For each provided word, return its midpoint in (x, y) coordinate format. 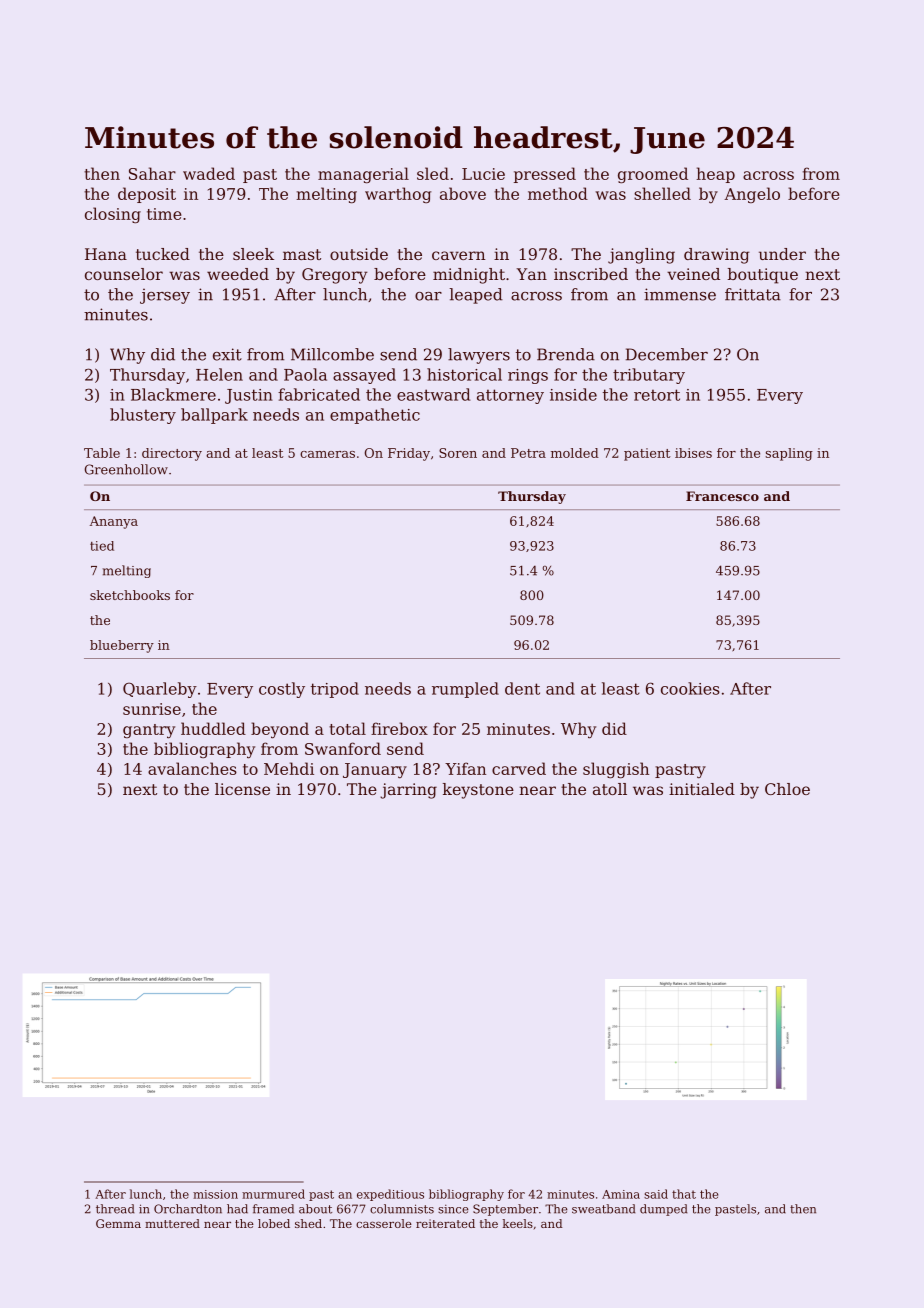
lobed (274, 1223)
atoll (610, 789)
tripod (335, 690)
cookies (690, 688)
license (242, 789)
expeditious (390, 1195)
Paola (305, 374)
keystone (478, 791)
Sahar (152, 173)
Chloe (787, 789)
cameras (327, 454)
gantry (149, 731)
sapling (789, 454)
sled (433, 173)
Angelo (752, 195)
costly (282, 690)
